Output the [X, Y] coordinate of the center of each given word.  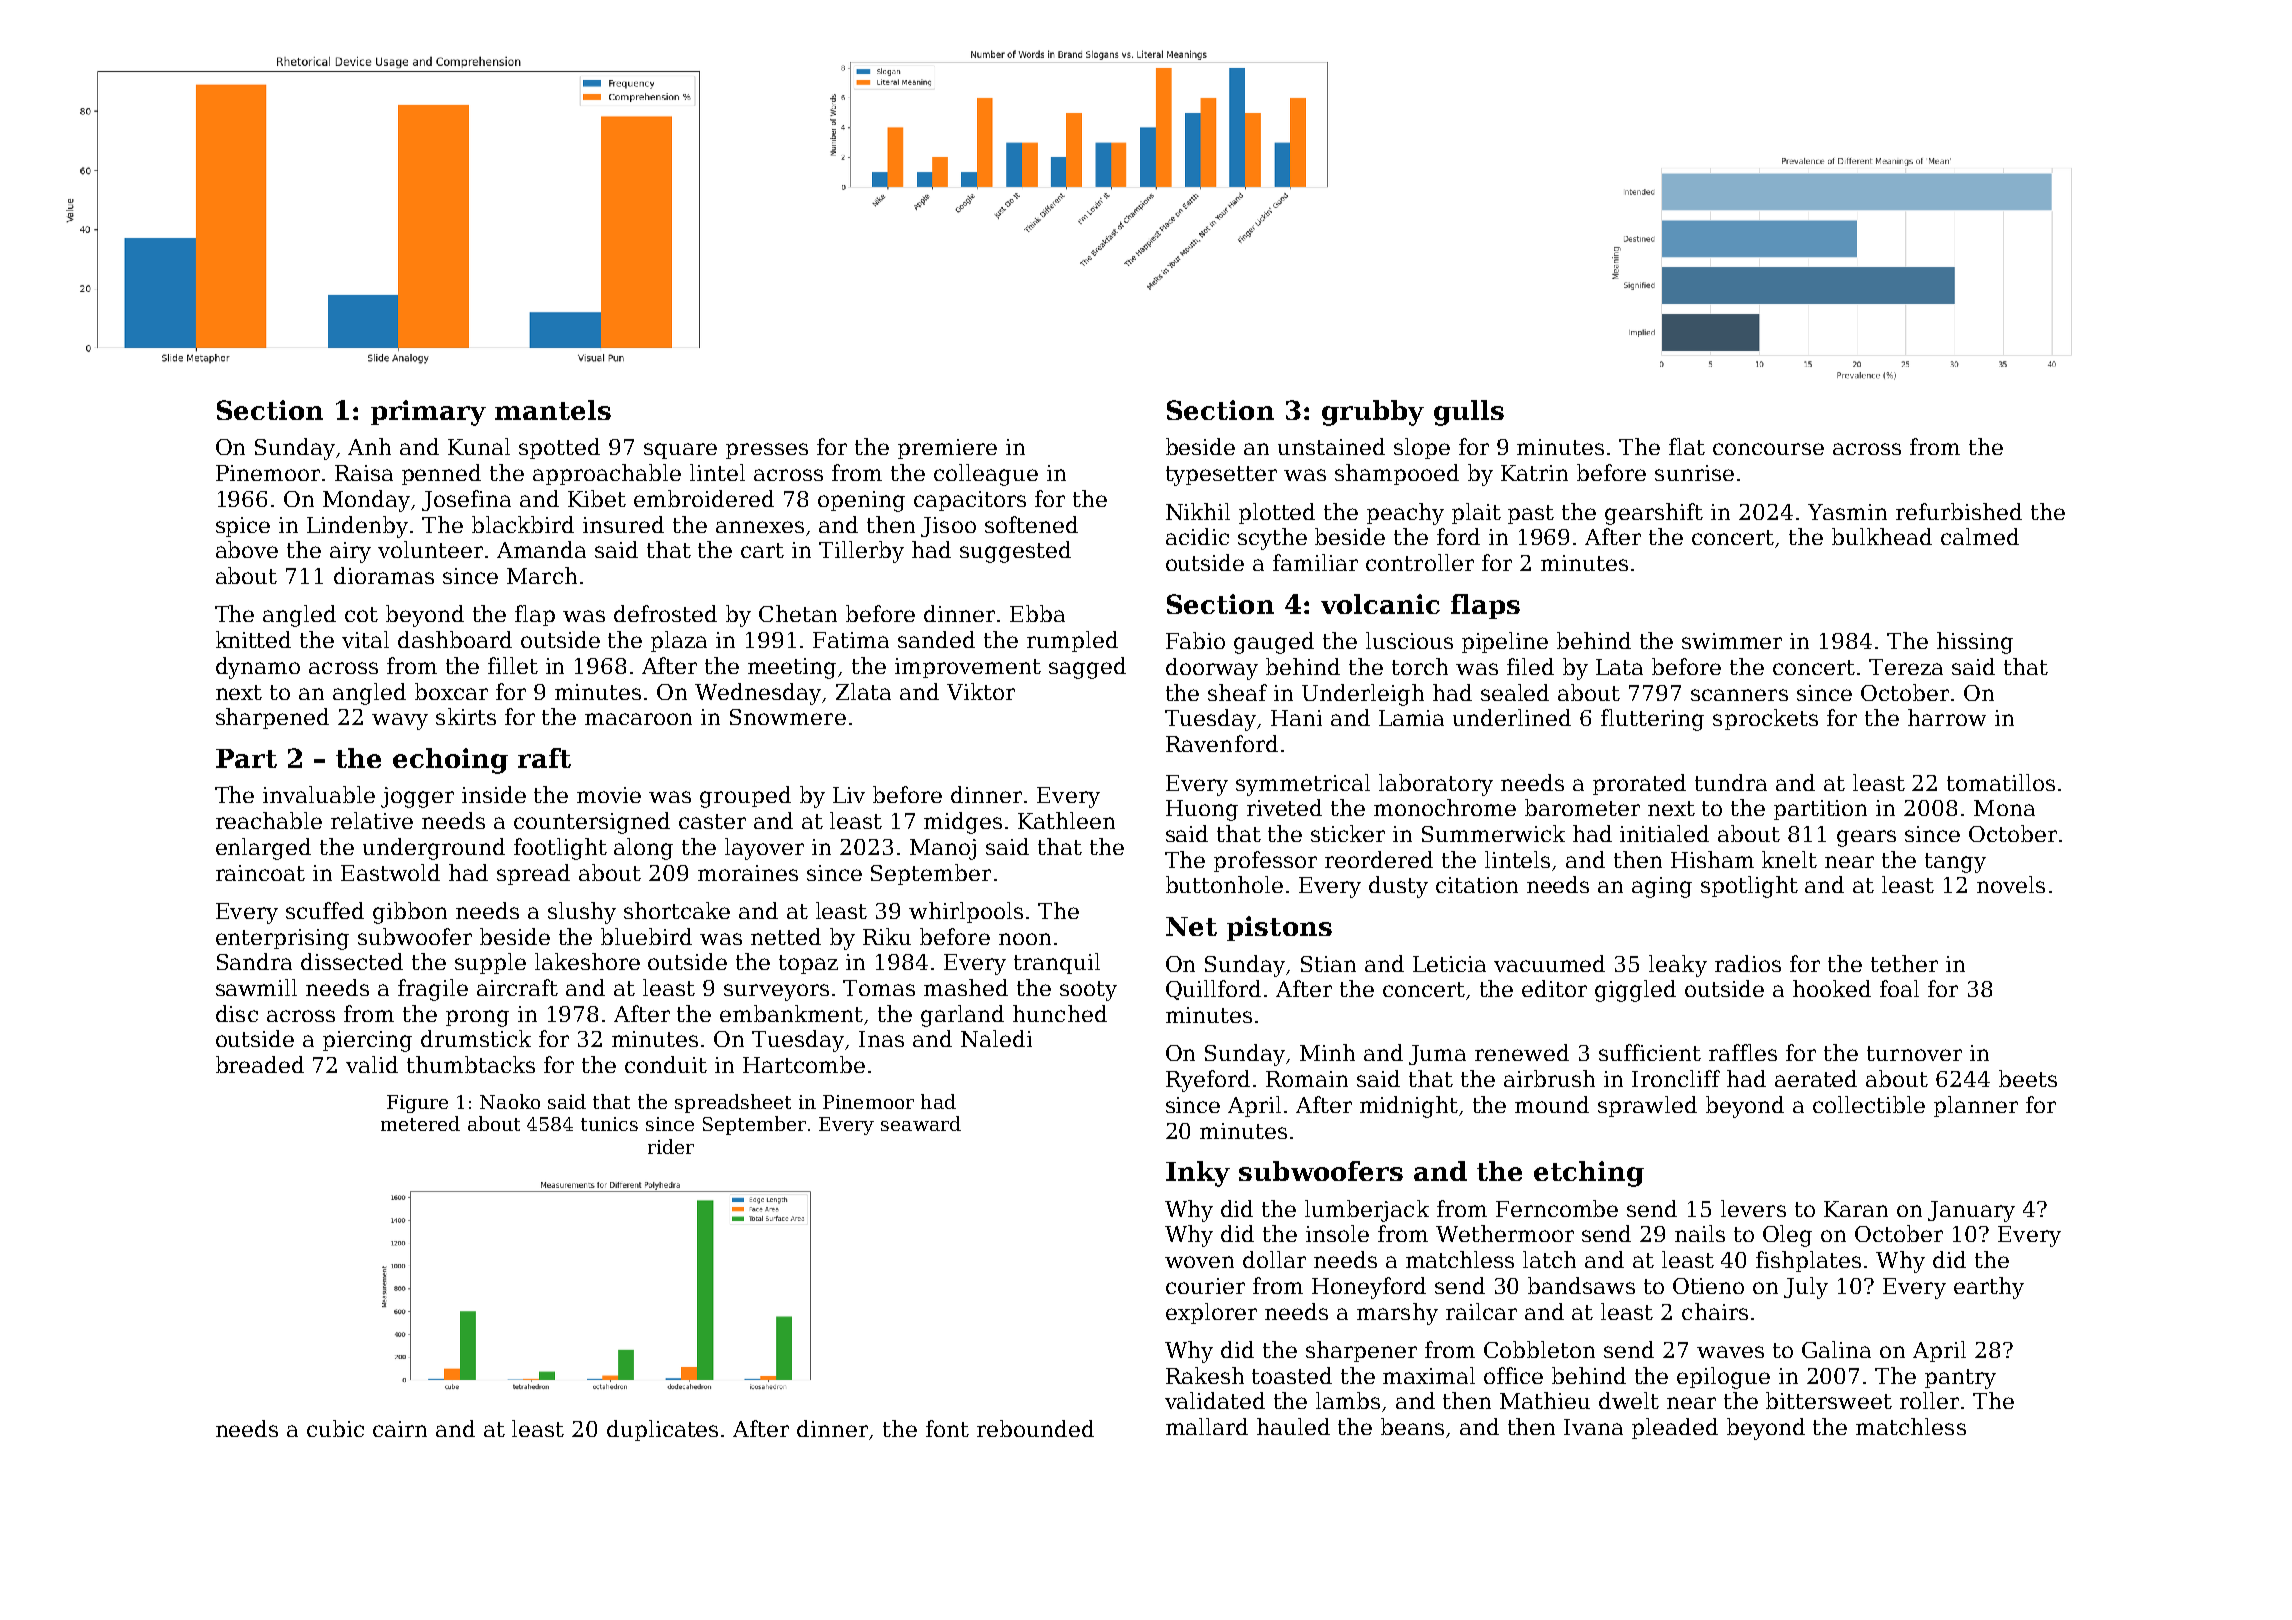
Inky [1198, 1174]
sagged [1087, 668]
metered [420, 1123]
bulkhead [1882, 536]
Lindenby [357, 527]
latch [1549, 1259]
